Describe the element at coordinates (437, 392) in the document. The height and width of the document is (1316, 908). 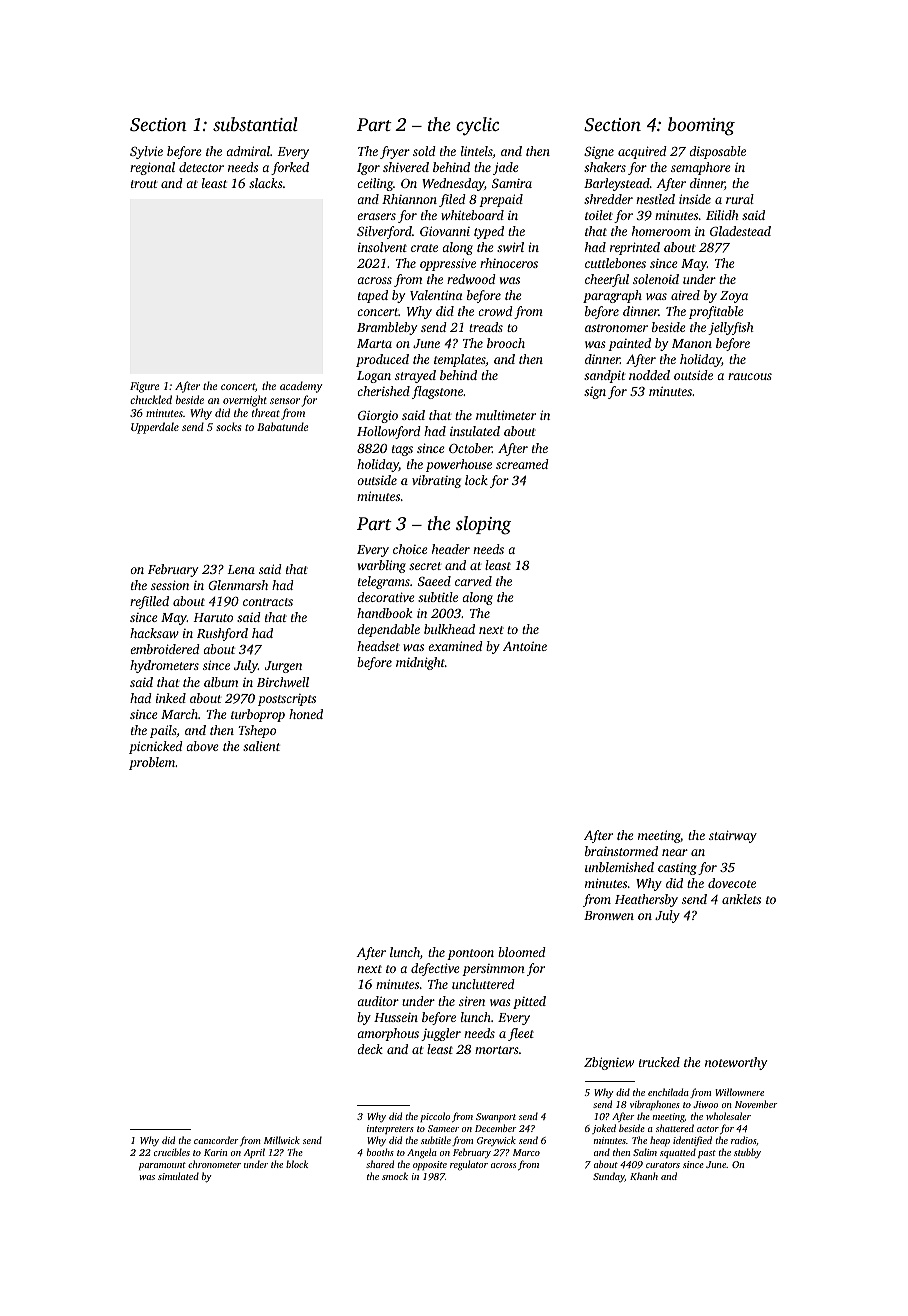
I see `flagstone` at that location.
